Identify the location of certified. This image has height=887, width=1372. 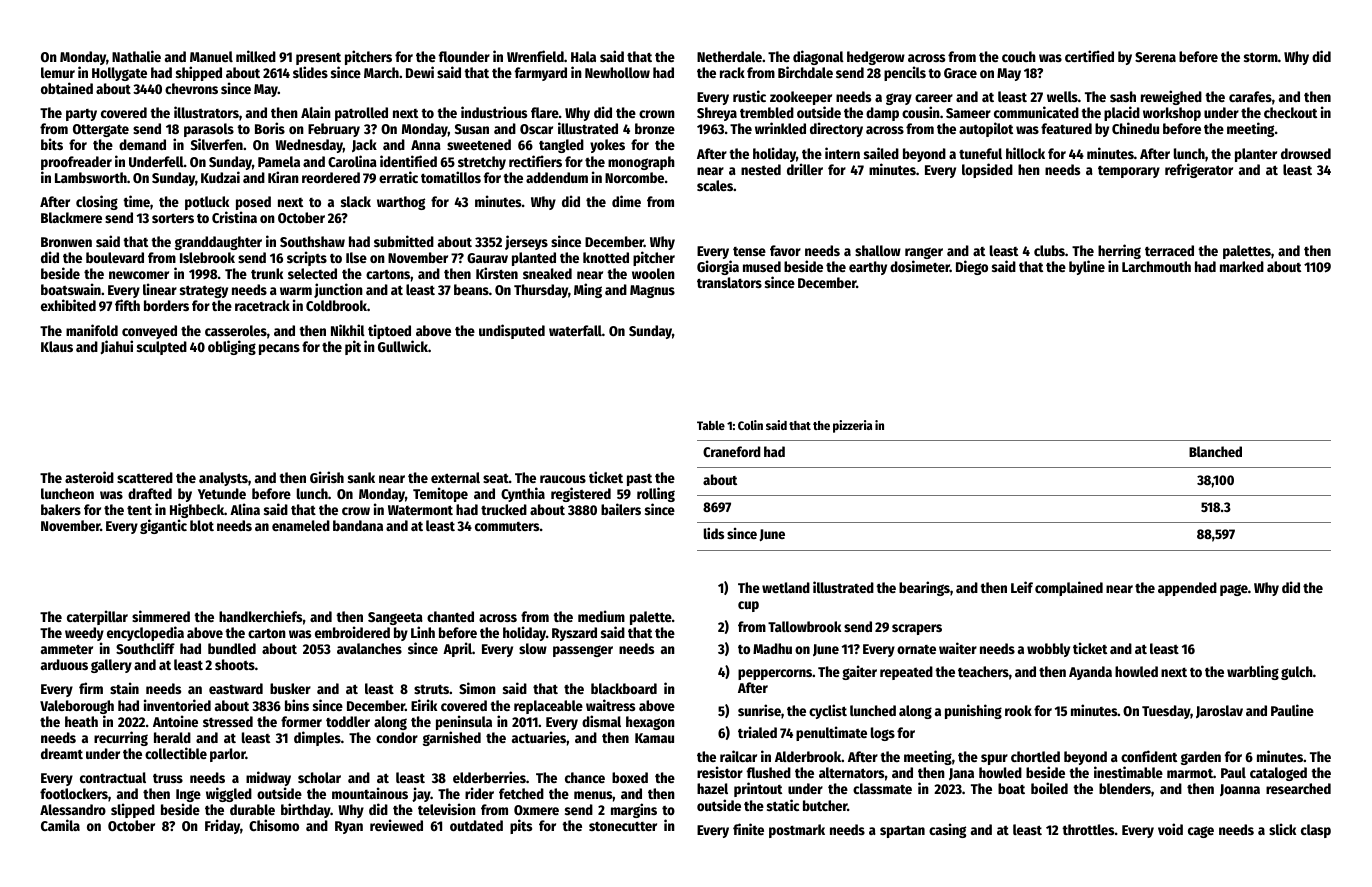
(1089, 56).
